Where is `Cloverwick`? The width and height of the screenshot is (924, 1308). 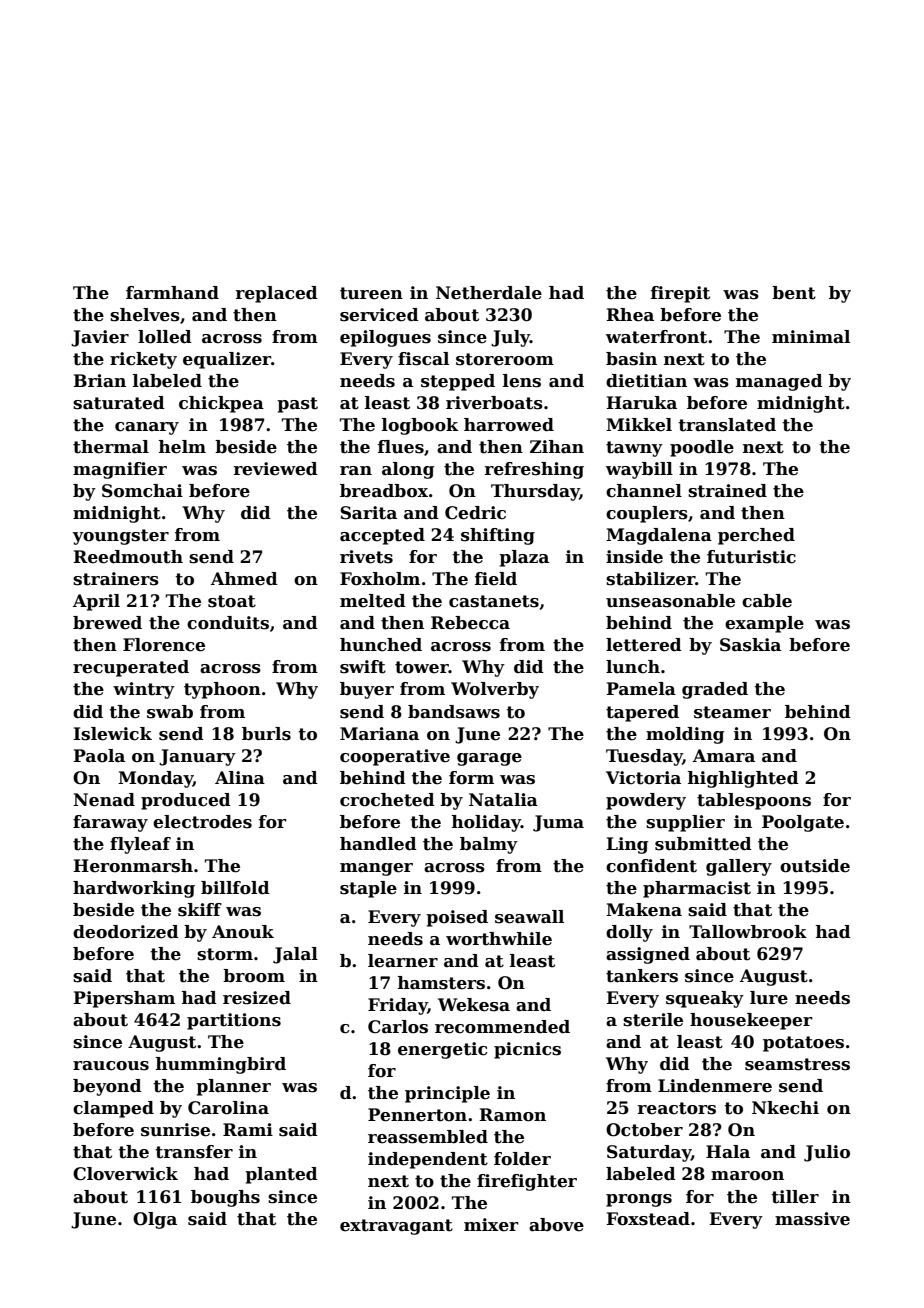 Cloverwick is located at coordinates (125, 1174).
